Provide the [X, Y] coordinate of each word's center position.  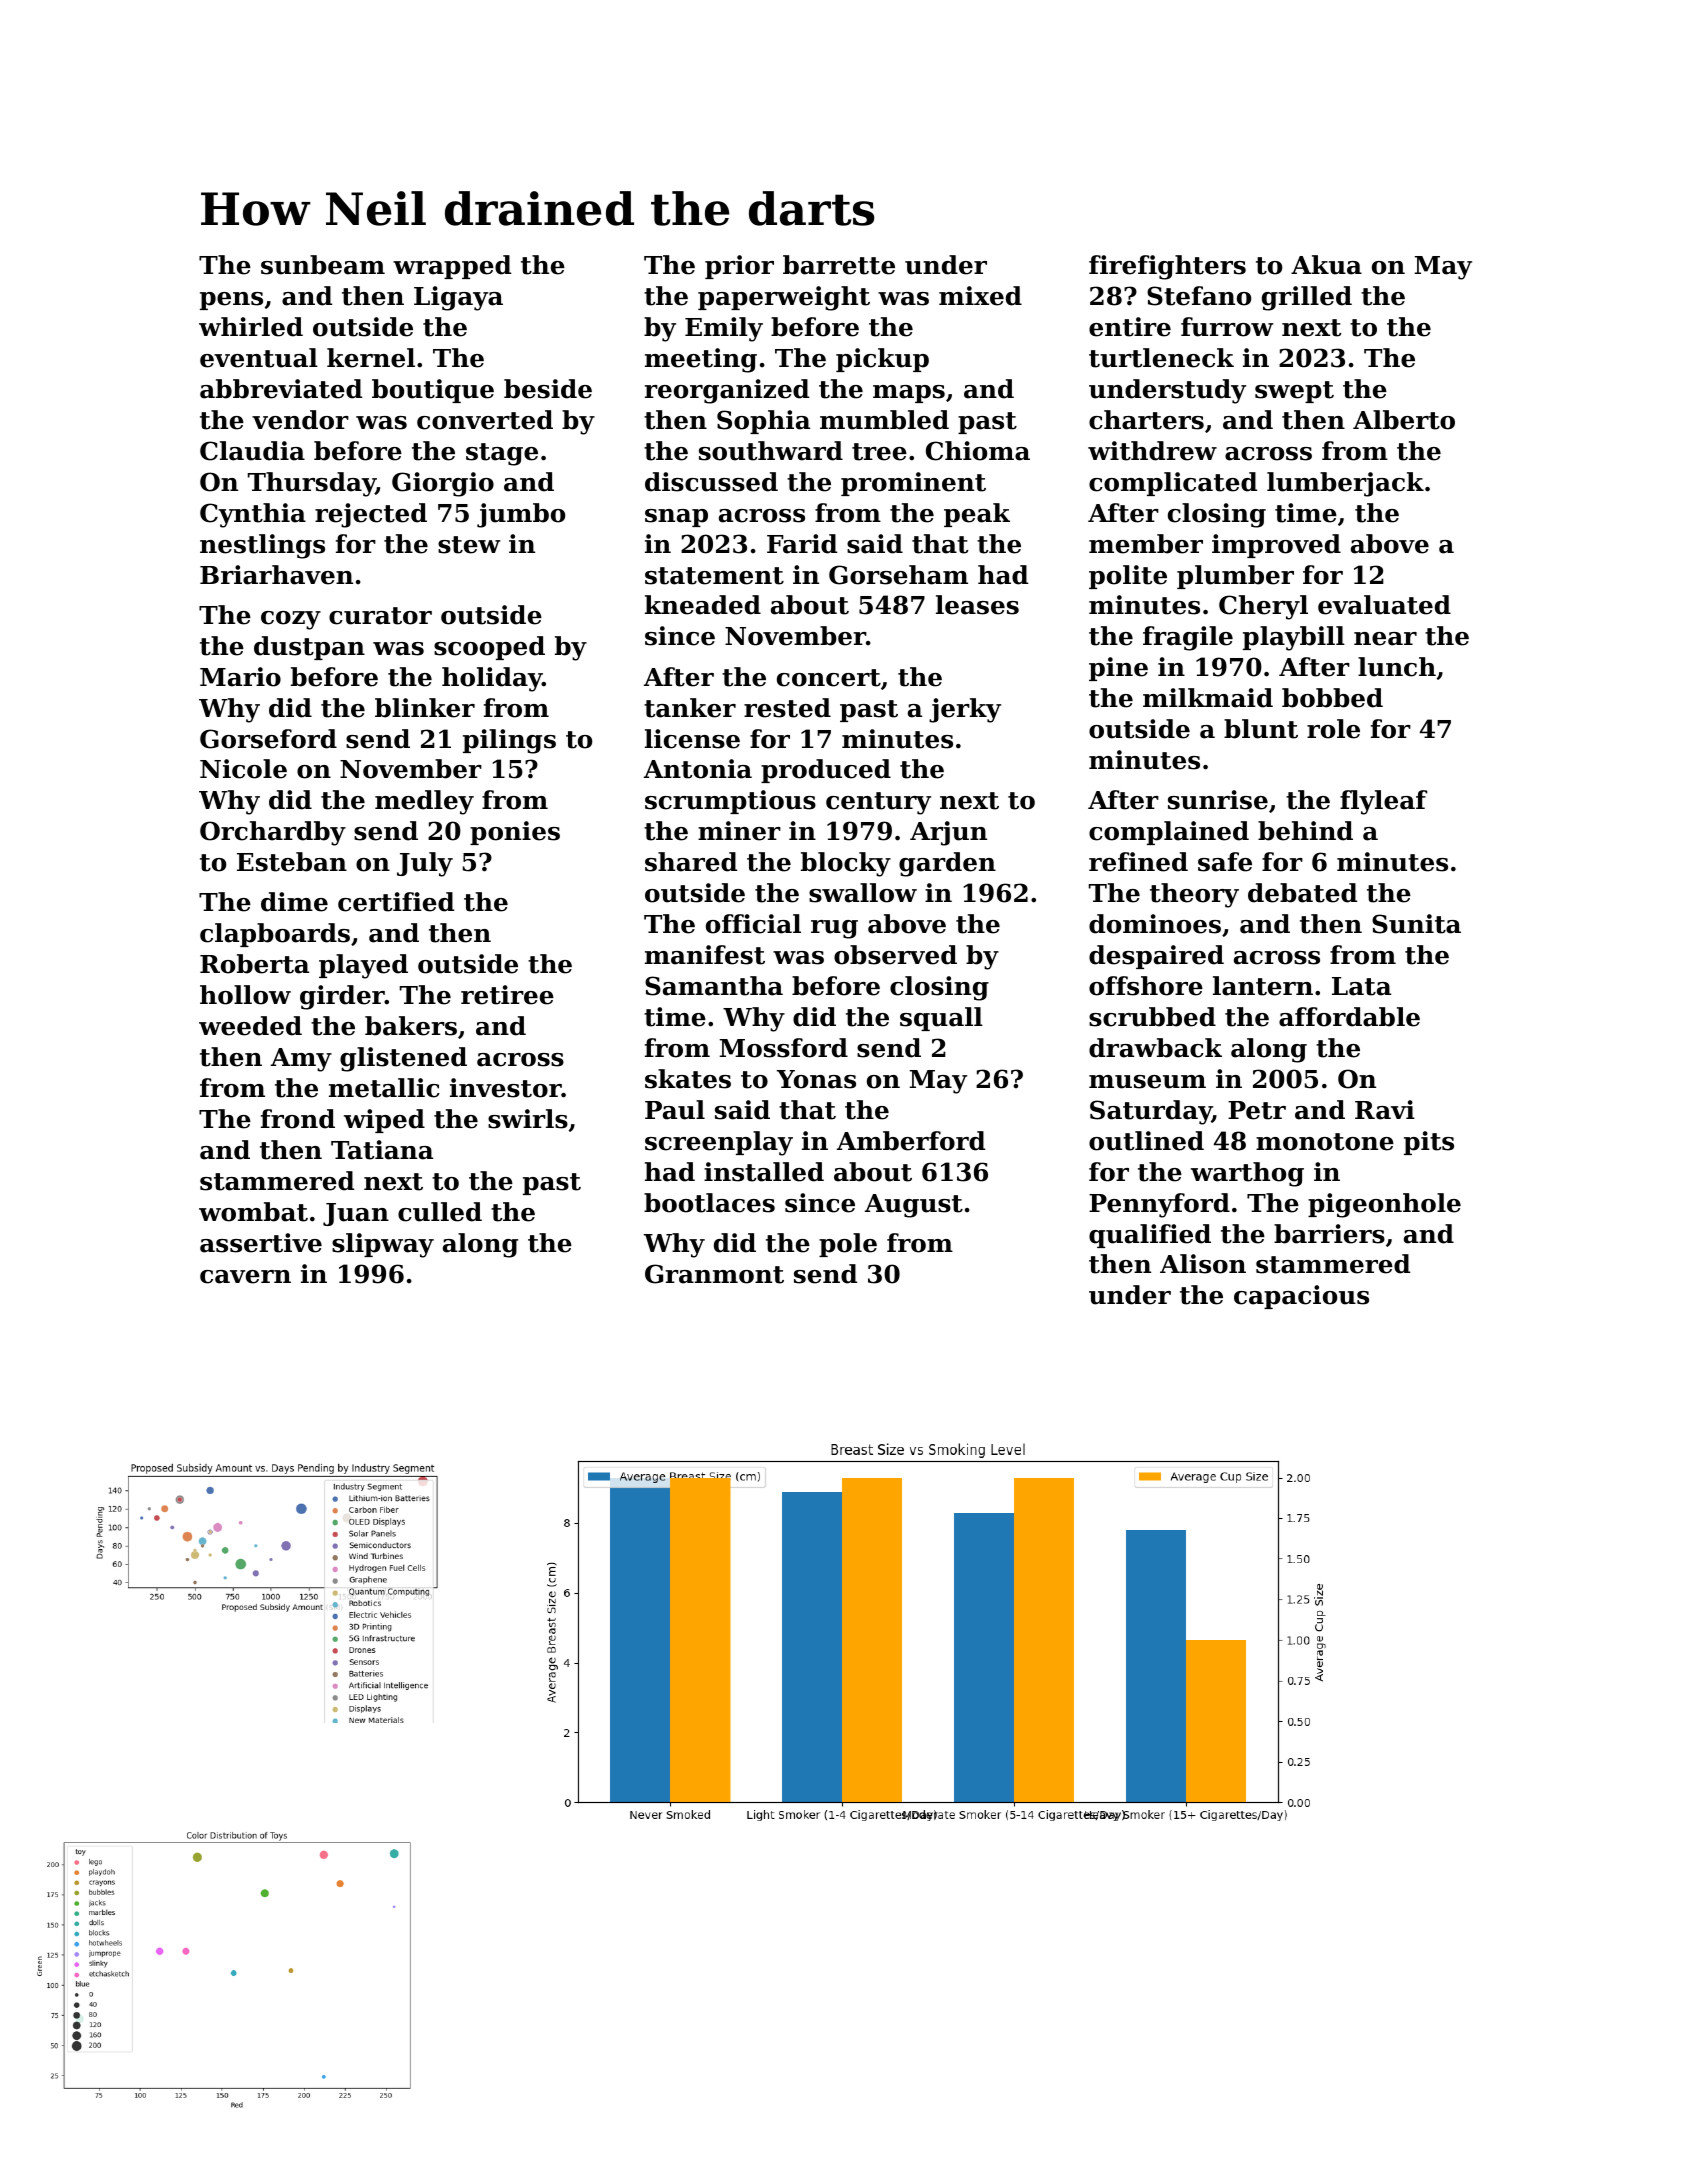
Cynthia [253, 515]
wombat [253, 1212]
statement [714, 576]
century [878, 803]
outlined [1146, 1141]
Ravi [1385, 1110]
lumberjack [1345, 484]
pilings [509, 741]
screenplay [719, 1143]
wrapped [452, 267]
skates [688, 1079]
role [1333, 729]
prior [739, 267]
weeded [250, 1026]
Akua [1326, 265]
